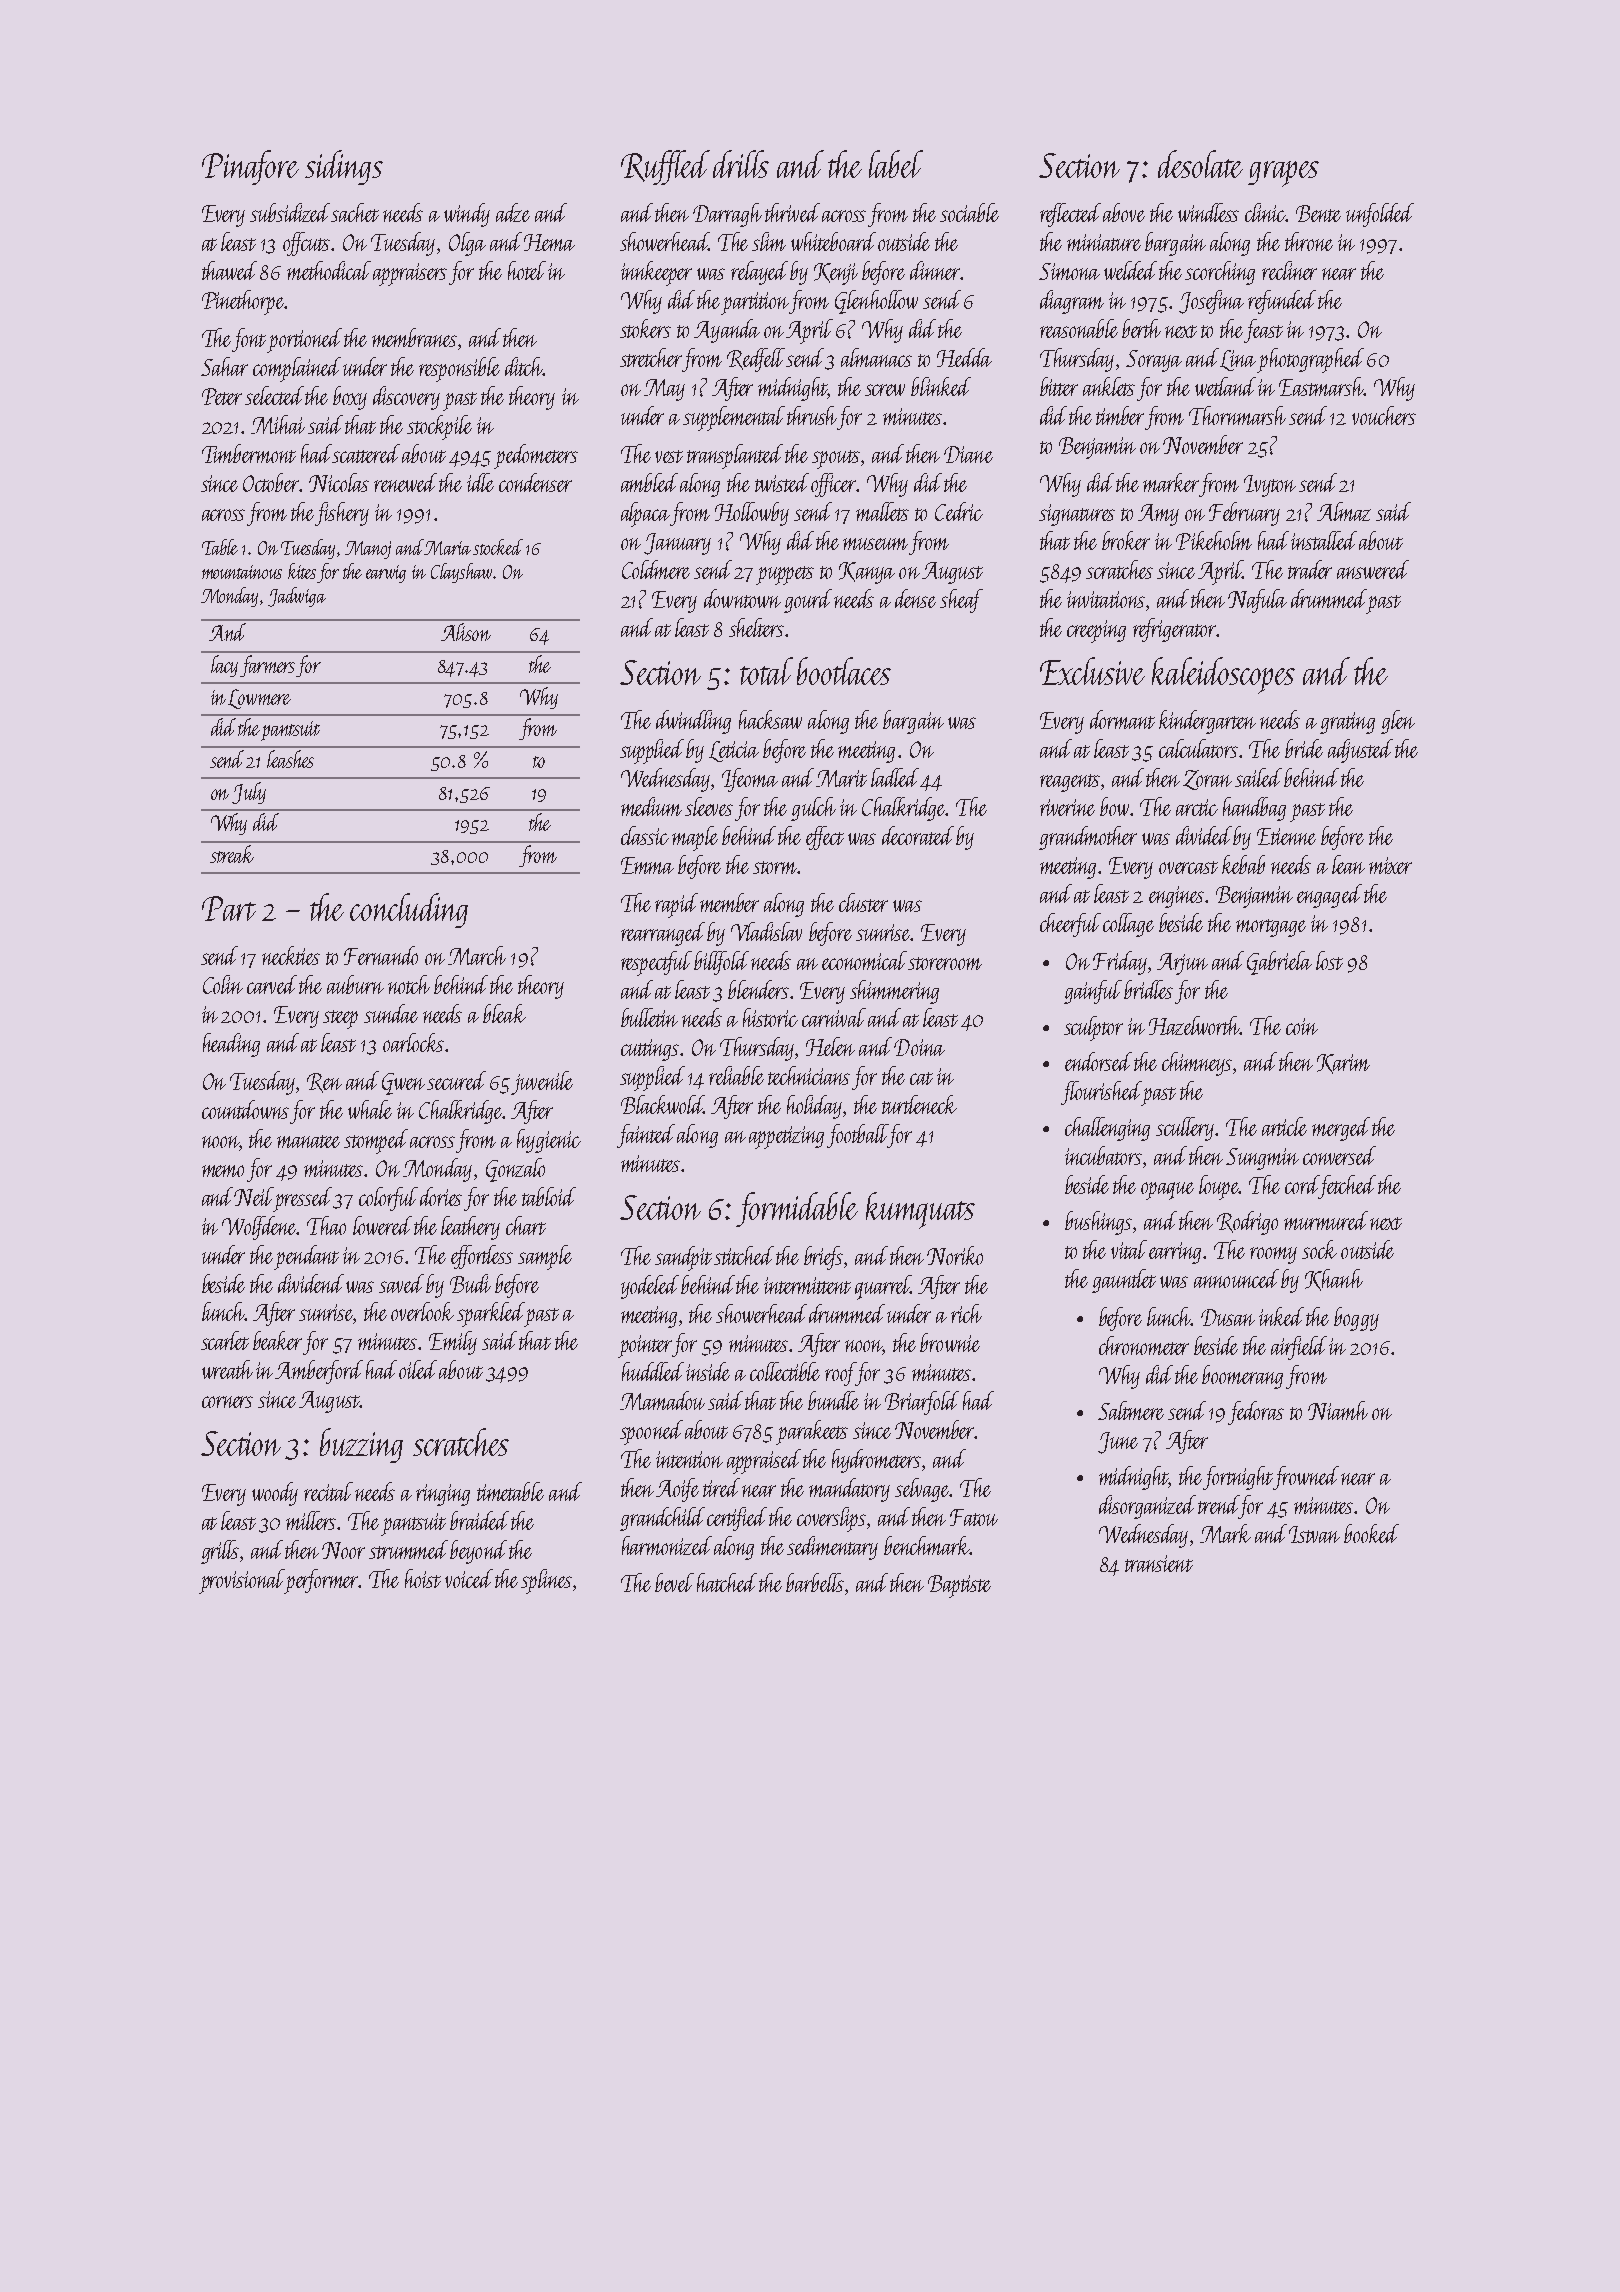 The height and width of the screenshot is (2292, 1620). Describe the element at coordinates (896, 164) in the screenshot. I see `label` at that location.
